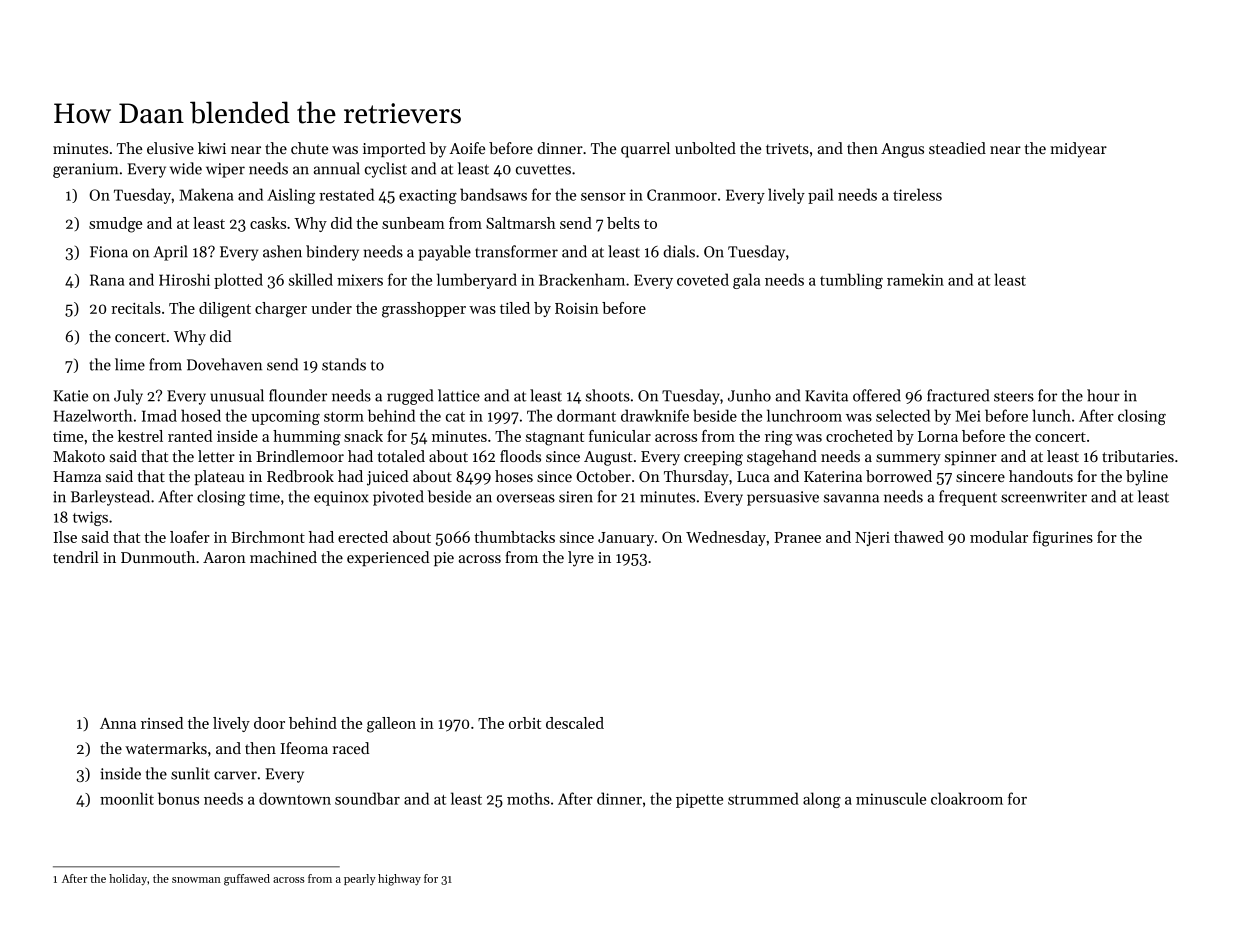  Describe the element at coordinates (444, 559) in the screenshot. I see `pie` at that location.
